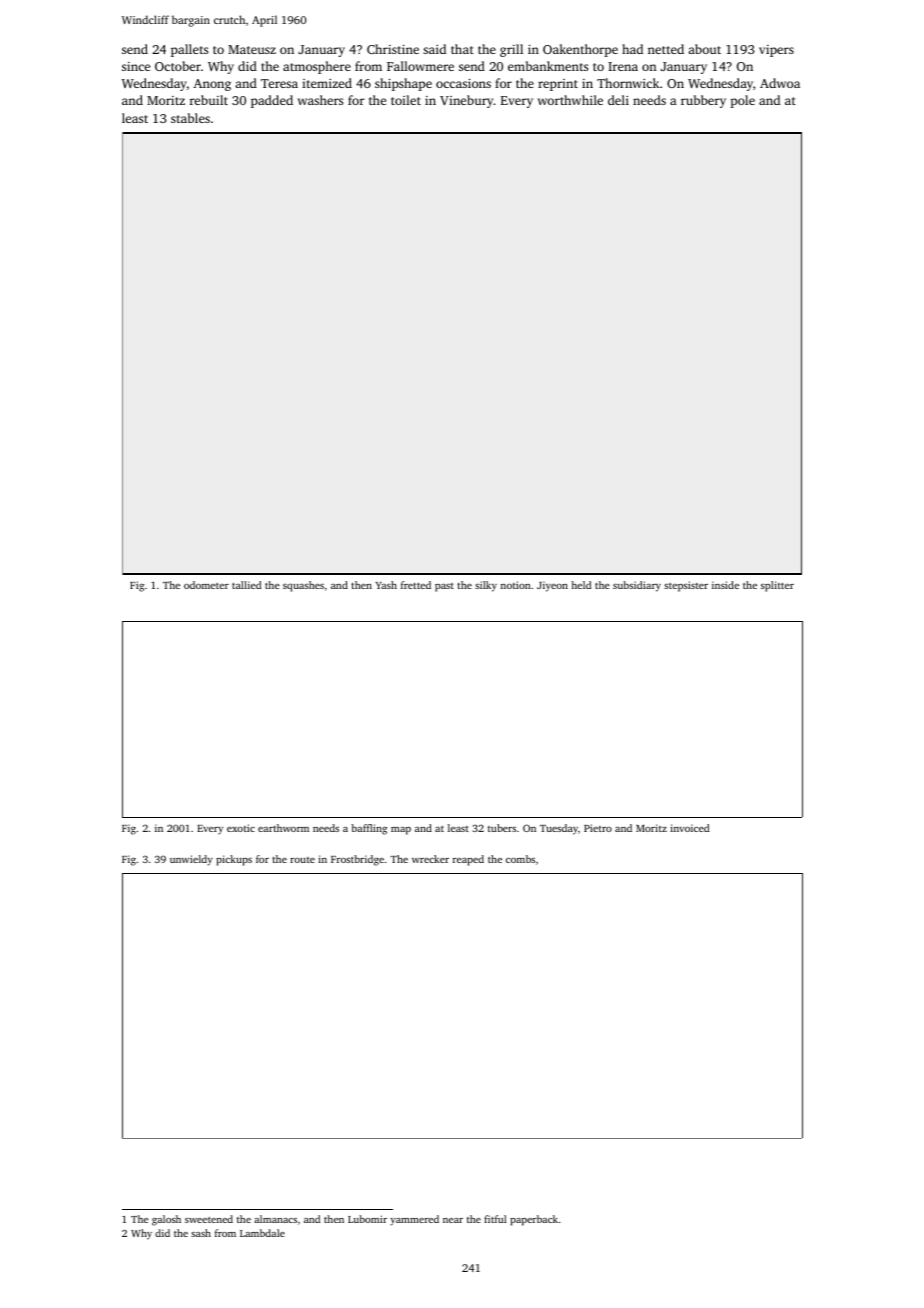 The height and width of the image is (1308, 924). What do you see at coordinates (189, 50) in the image?
I see `pallets` at bounding box center [189, 50].
